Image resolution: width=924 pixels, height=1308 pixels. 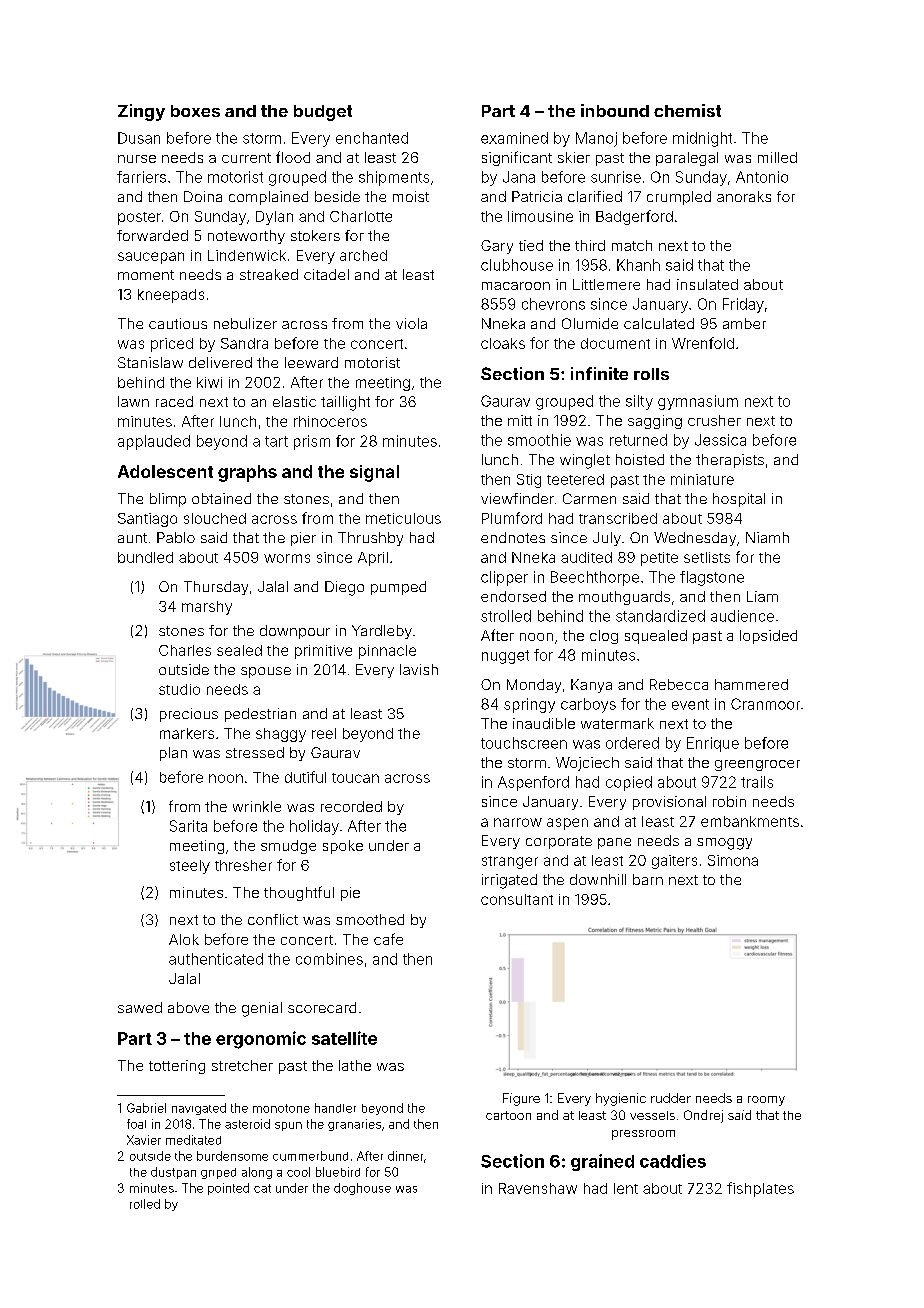 I want to click on touchscreen, so click(x=524, y=743).
